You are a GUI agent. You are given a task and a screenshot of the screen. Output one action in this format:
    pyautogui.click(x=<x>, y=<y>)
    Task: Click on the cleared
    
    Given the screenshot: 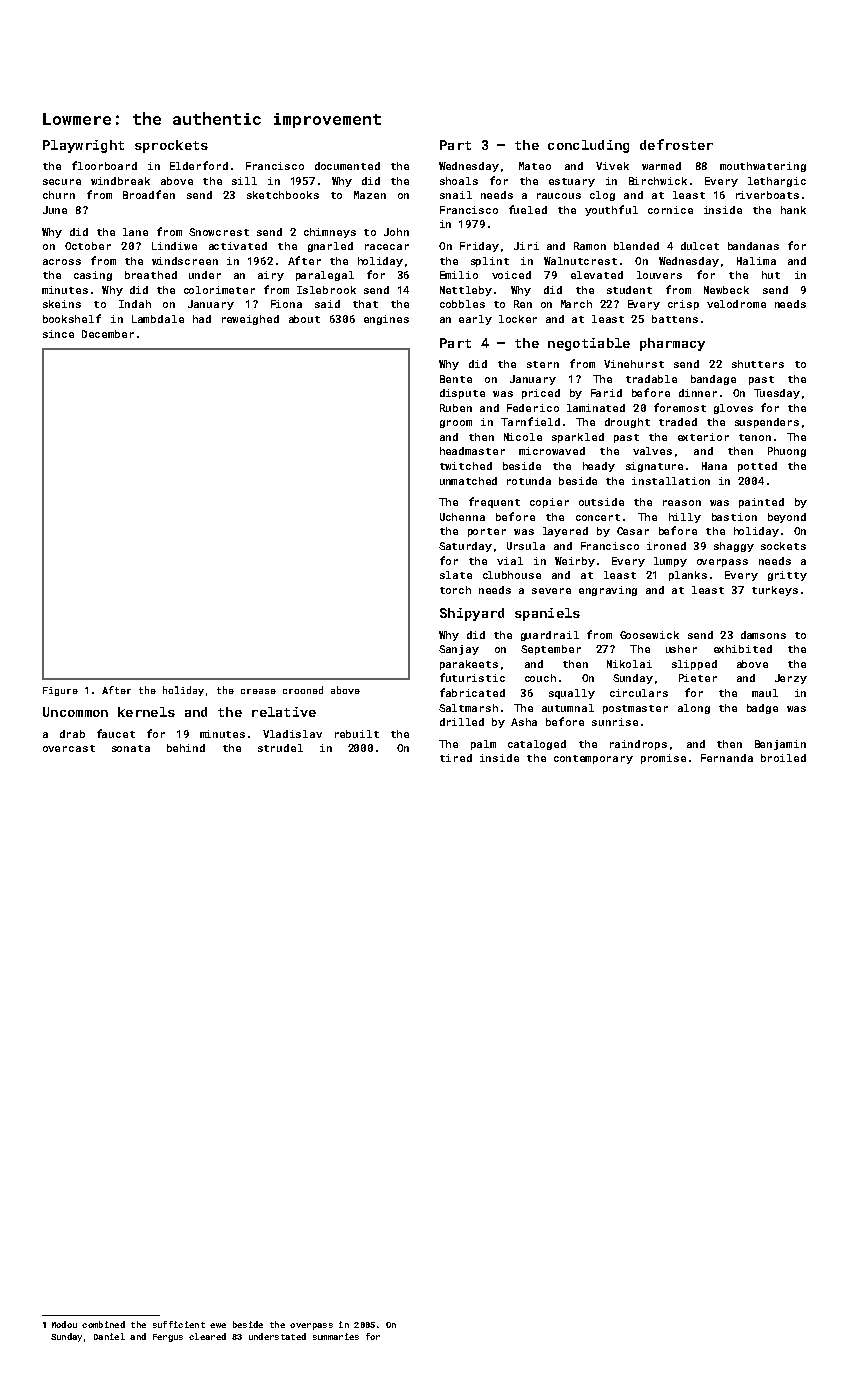 What is the action you would take?
    pyautogui.click(x=207, y=1336)
